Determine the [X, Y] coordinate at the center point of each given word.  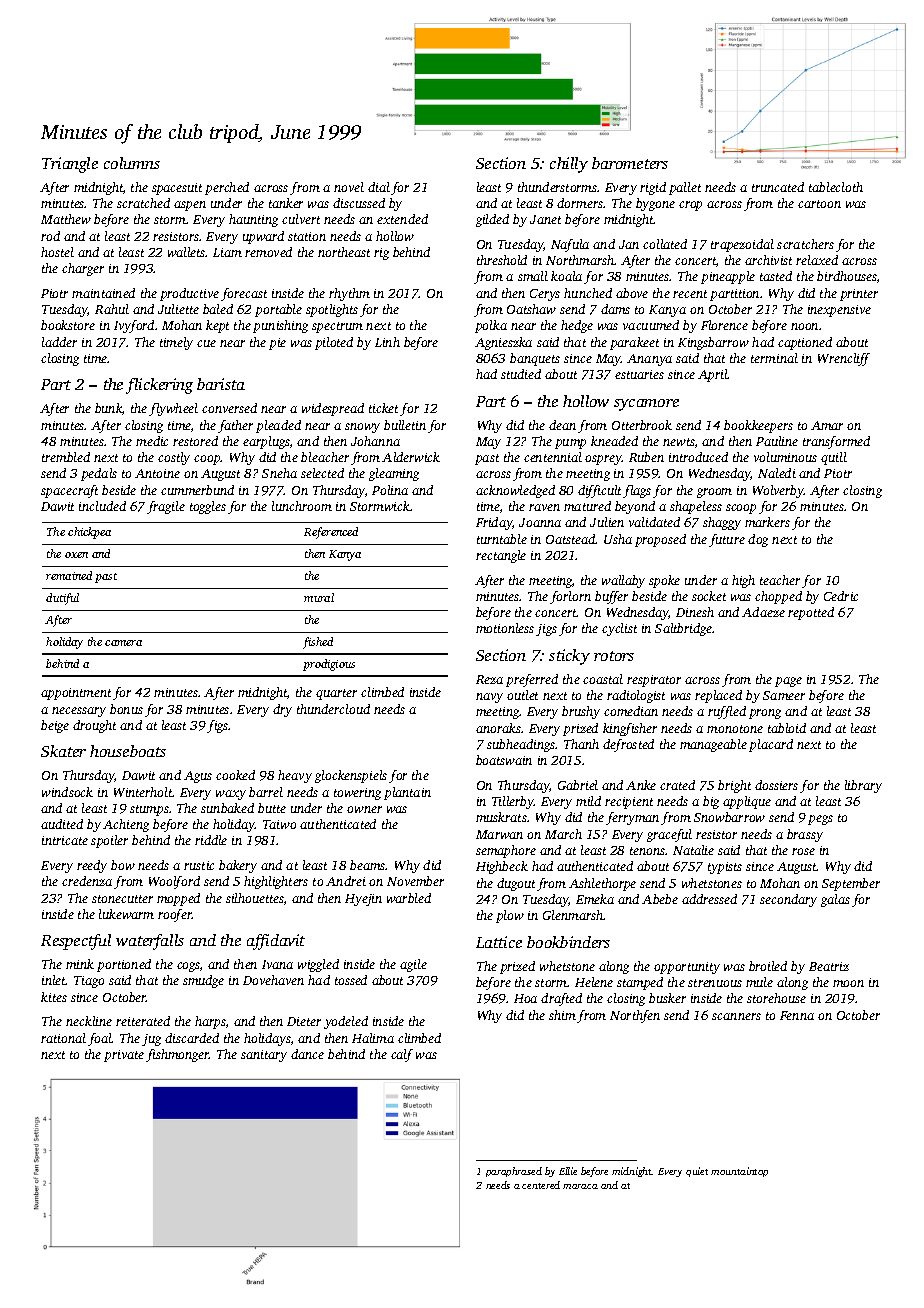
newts [679, 442]
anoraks [498, 728]
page [788, 682]
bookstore [68, 325]
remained [69, 575]
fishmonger [178, 1055]
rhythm [349, 294]
